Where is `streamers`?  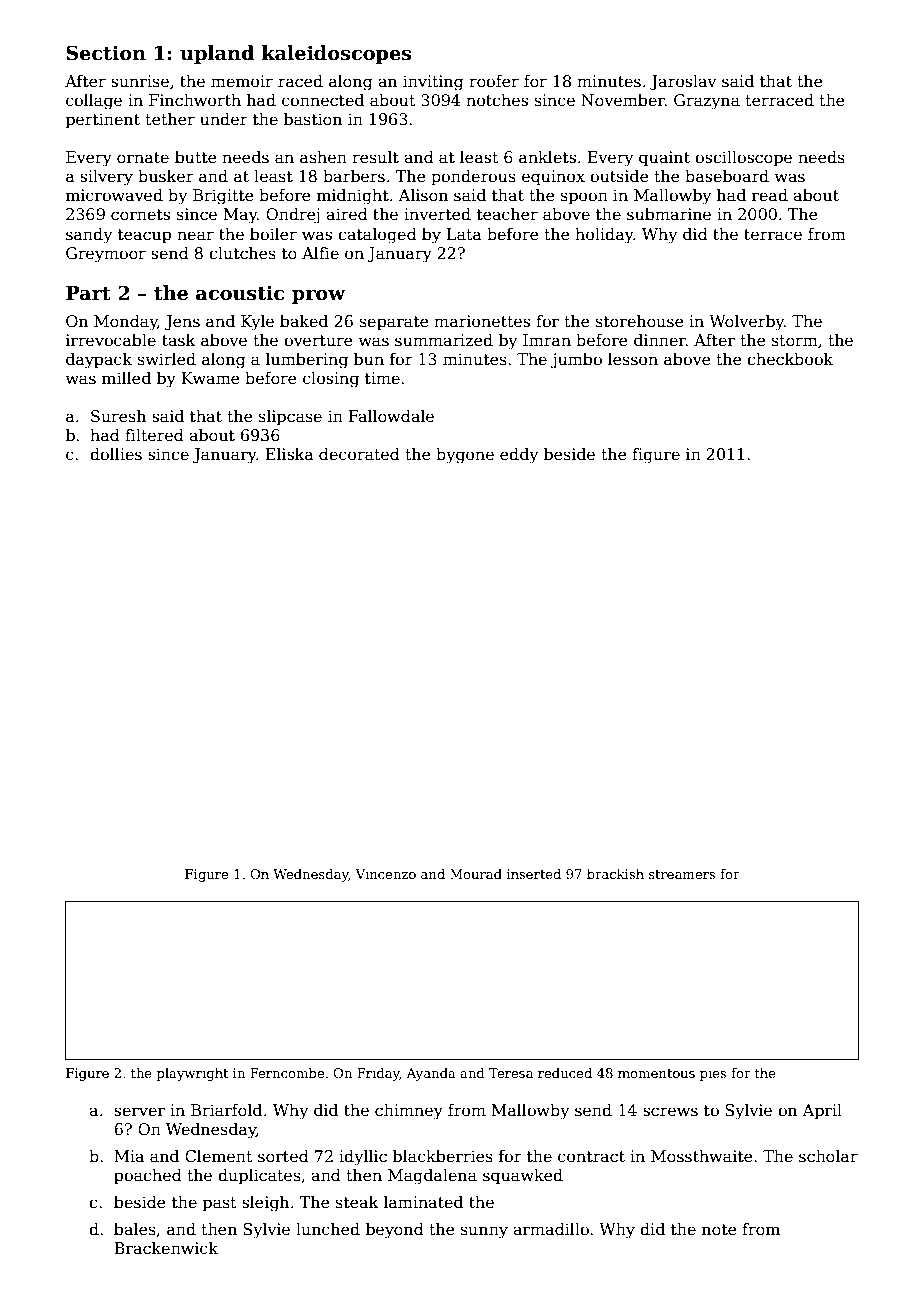
streamers is located at coordinates (682, 874).
